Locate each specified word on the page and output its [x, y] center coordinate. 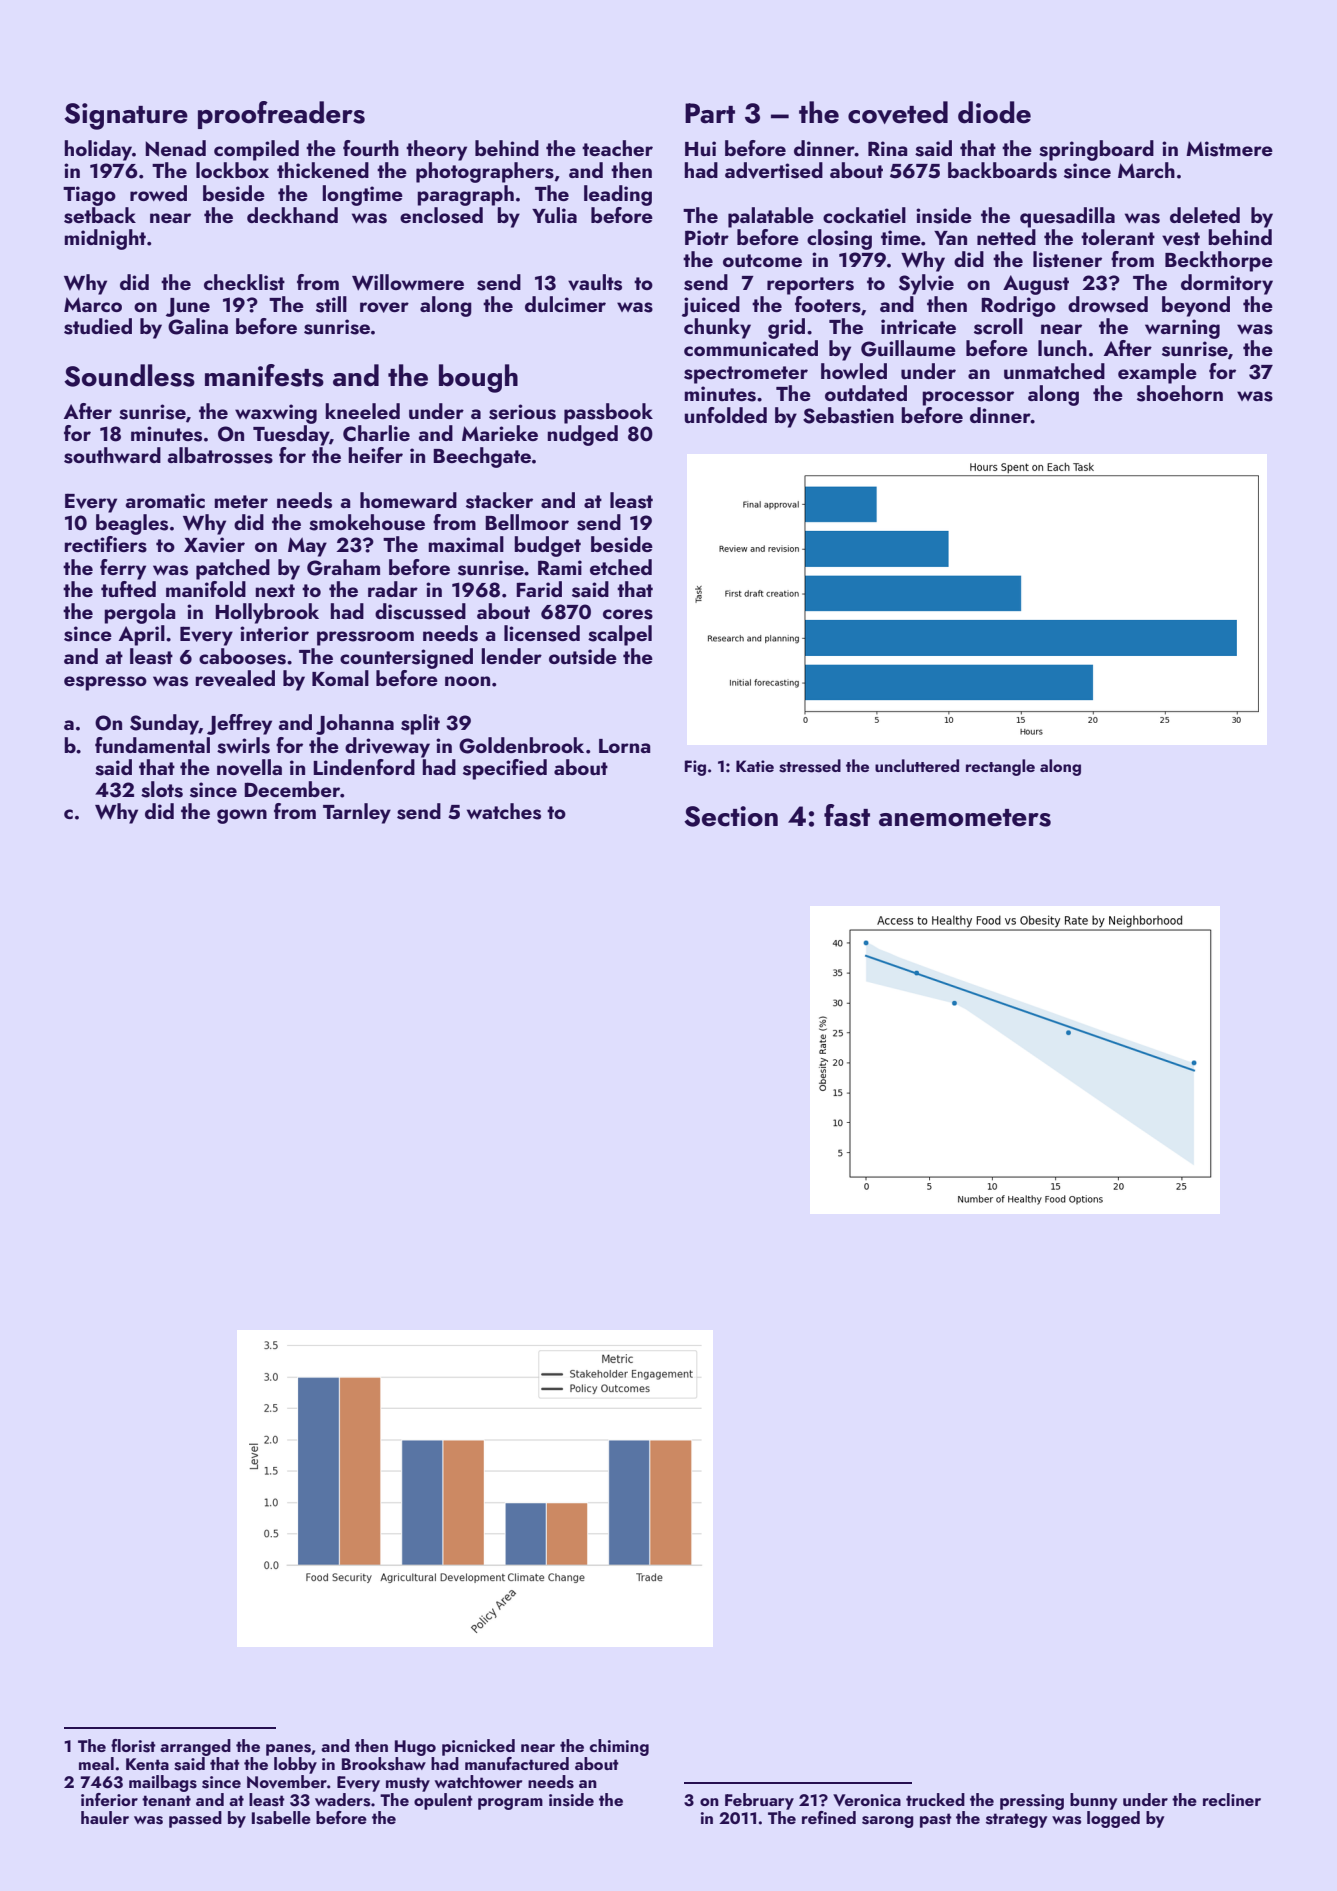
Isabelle [281, 1818]
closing [839, 239]
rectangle [1000, 767]
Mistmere [1229, 149]
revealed [235, 678]
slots [162, 789]
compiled [256, 150]
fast [847, 815]
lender [512, 656]
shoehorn [1180, 393]
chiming [619, 1747]
